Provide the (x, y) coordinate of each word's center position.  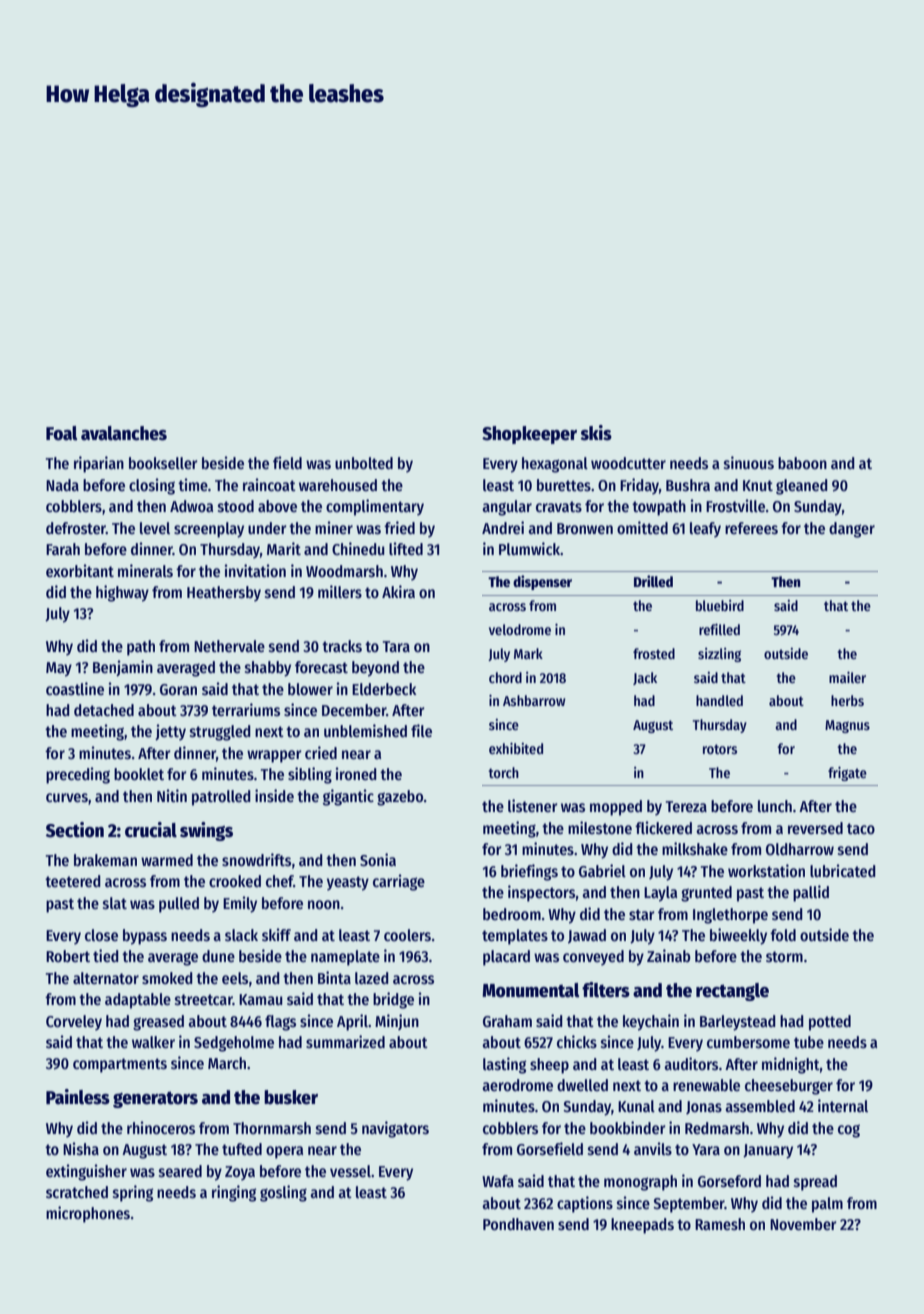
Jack (645, 678)
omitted (642, 527)
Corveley (74, 1023)
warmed (167, 860)
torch (503, 772)
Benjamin (123, 668)
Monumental (531, 990)
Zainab (669, 955)
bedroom (512, 914)
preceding (78, 775)
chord (505, 677)
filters (606, 990)
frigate (847, 774)
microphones (88, 1214)
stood (236, 506)
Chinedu (358, 548)
